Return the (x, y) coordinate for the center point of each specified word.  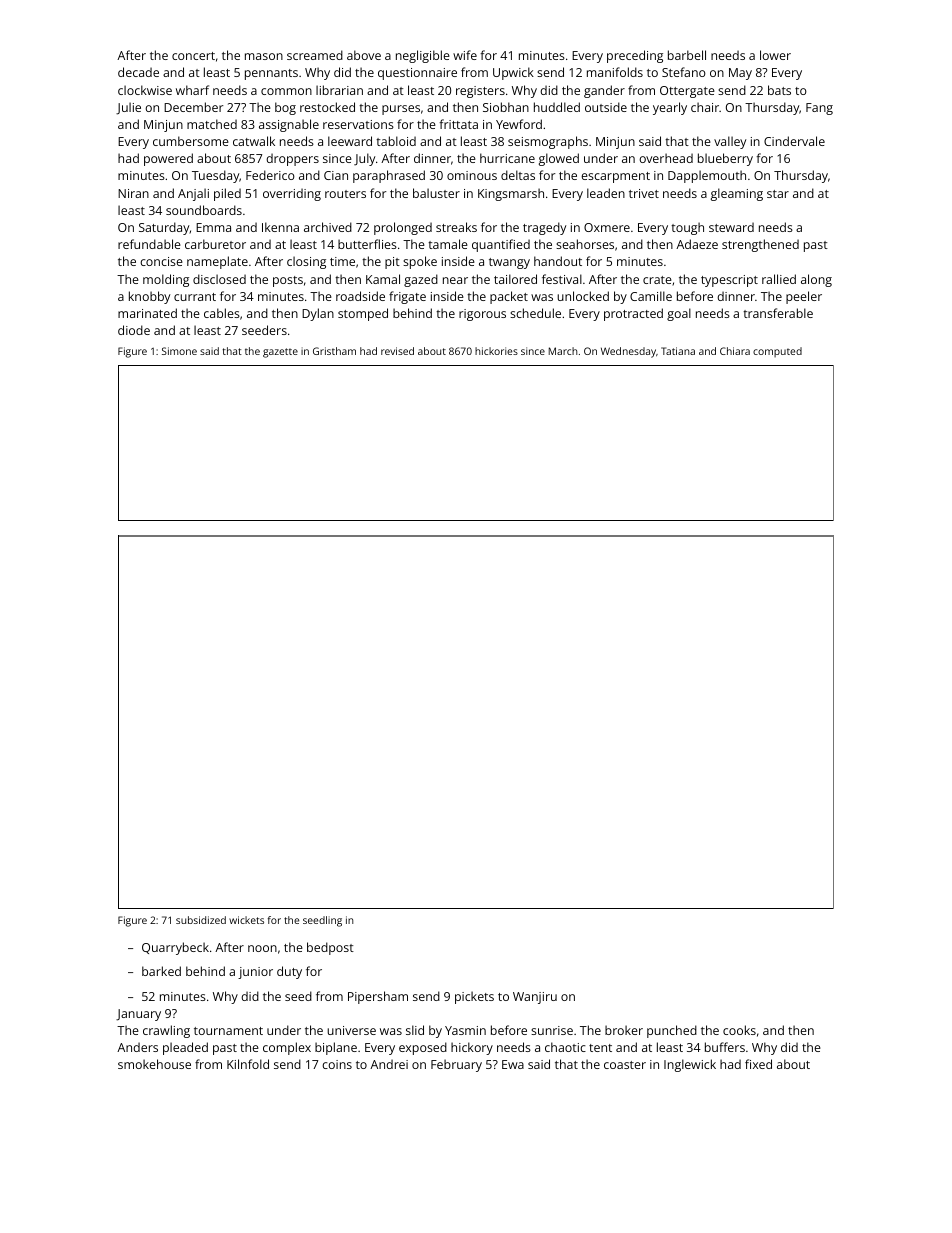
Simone (179, 351)
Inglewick (690, 1065)
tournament (228, 1031)
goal (679, 314)
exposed (423, 1048)
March (563, 351)
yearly (670, 108)
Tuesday (216, 176)
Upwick (513, 73)
